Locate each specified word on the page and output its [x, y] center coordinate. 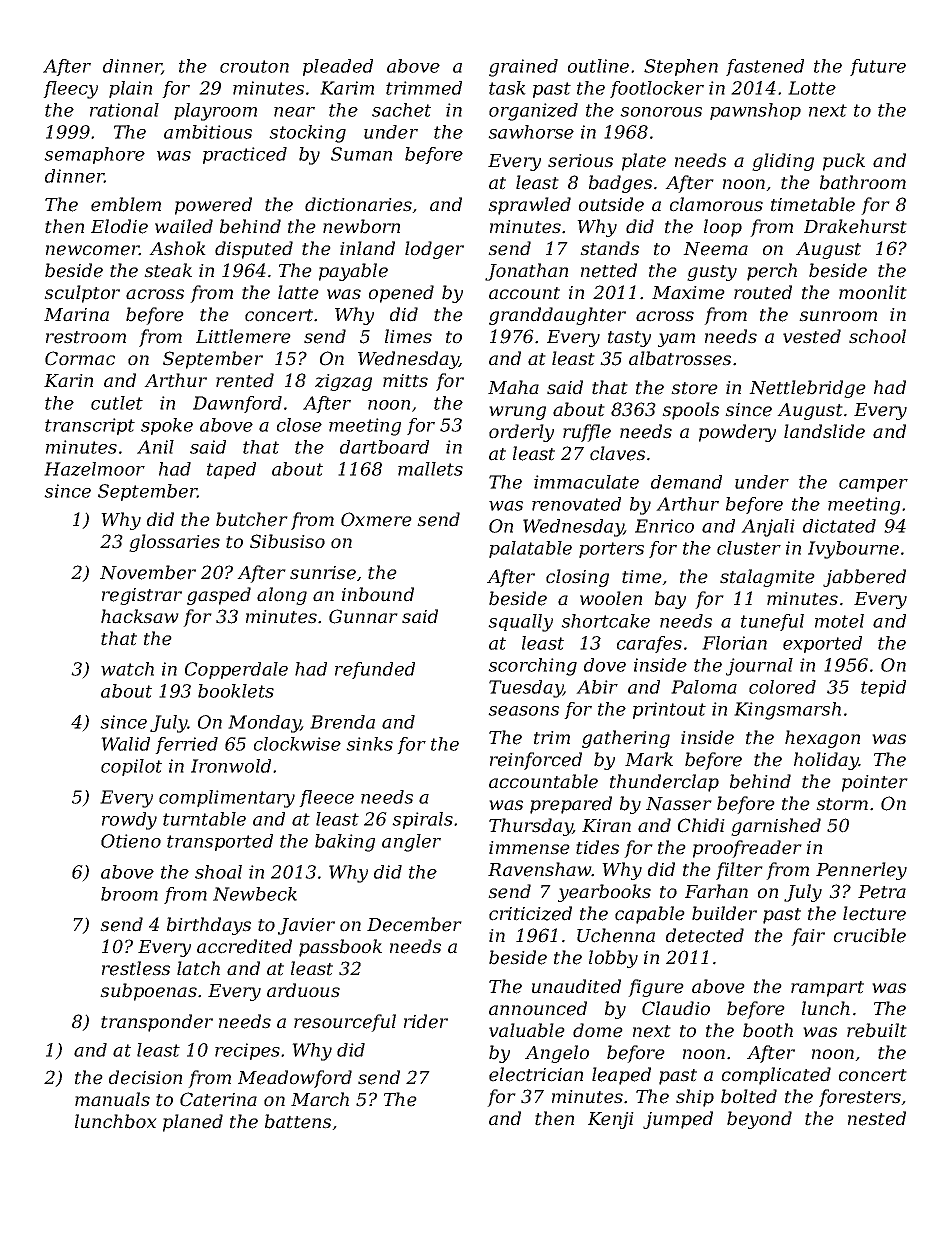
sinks [369, 744]
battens [298, 1121]
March [320, 1099]
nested [877, 1118]
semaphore [94, 155]
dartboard [384, 447]
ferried [186, 745]
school [877, 336]
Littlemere [243, 336]
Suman [361, 154]
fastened [765, 67]
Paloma [704, 687]
